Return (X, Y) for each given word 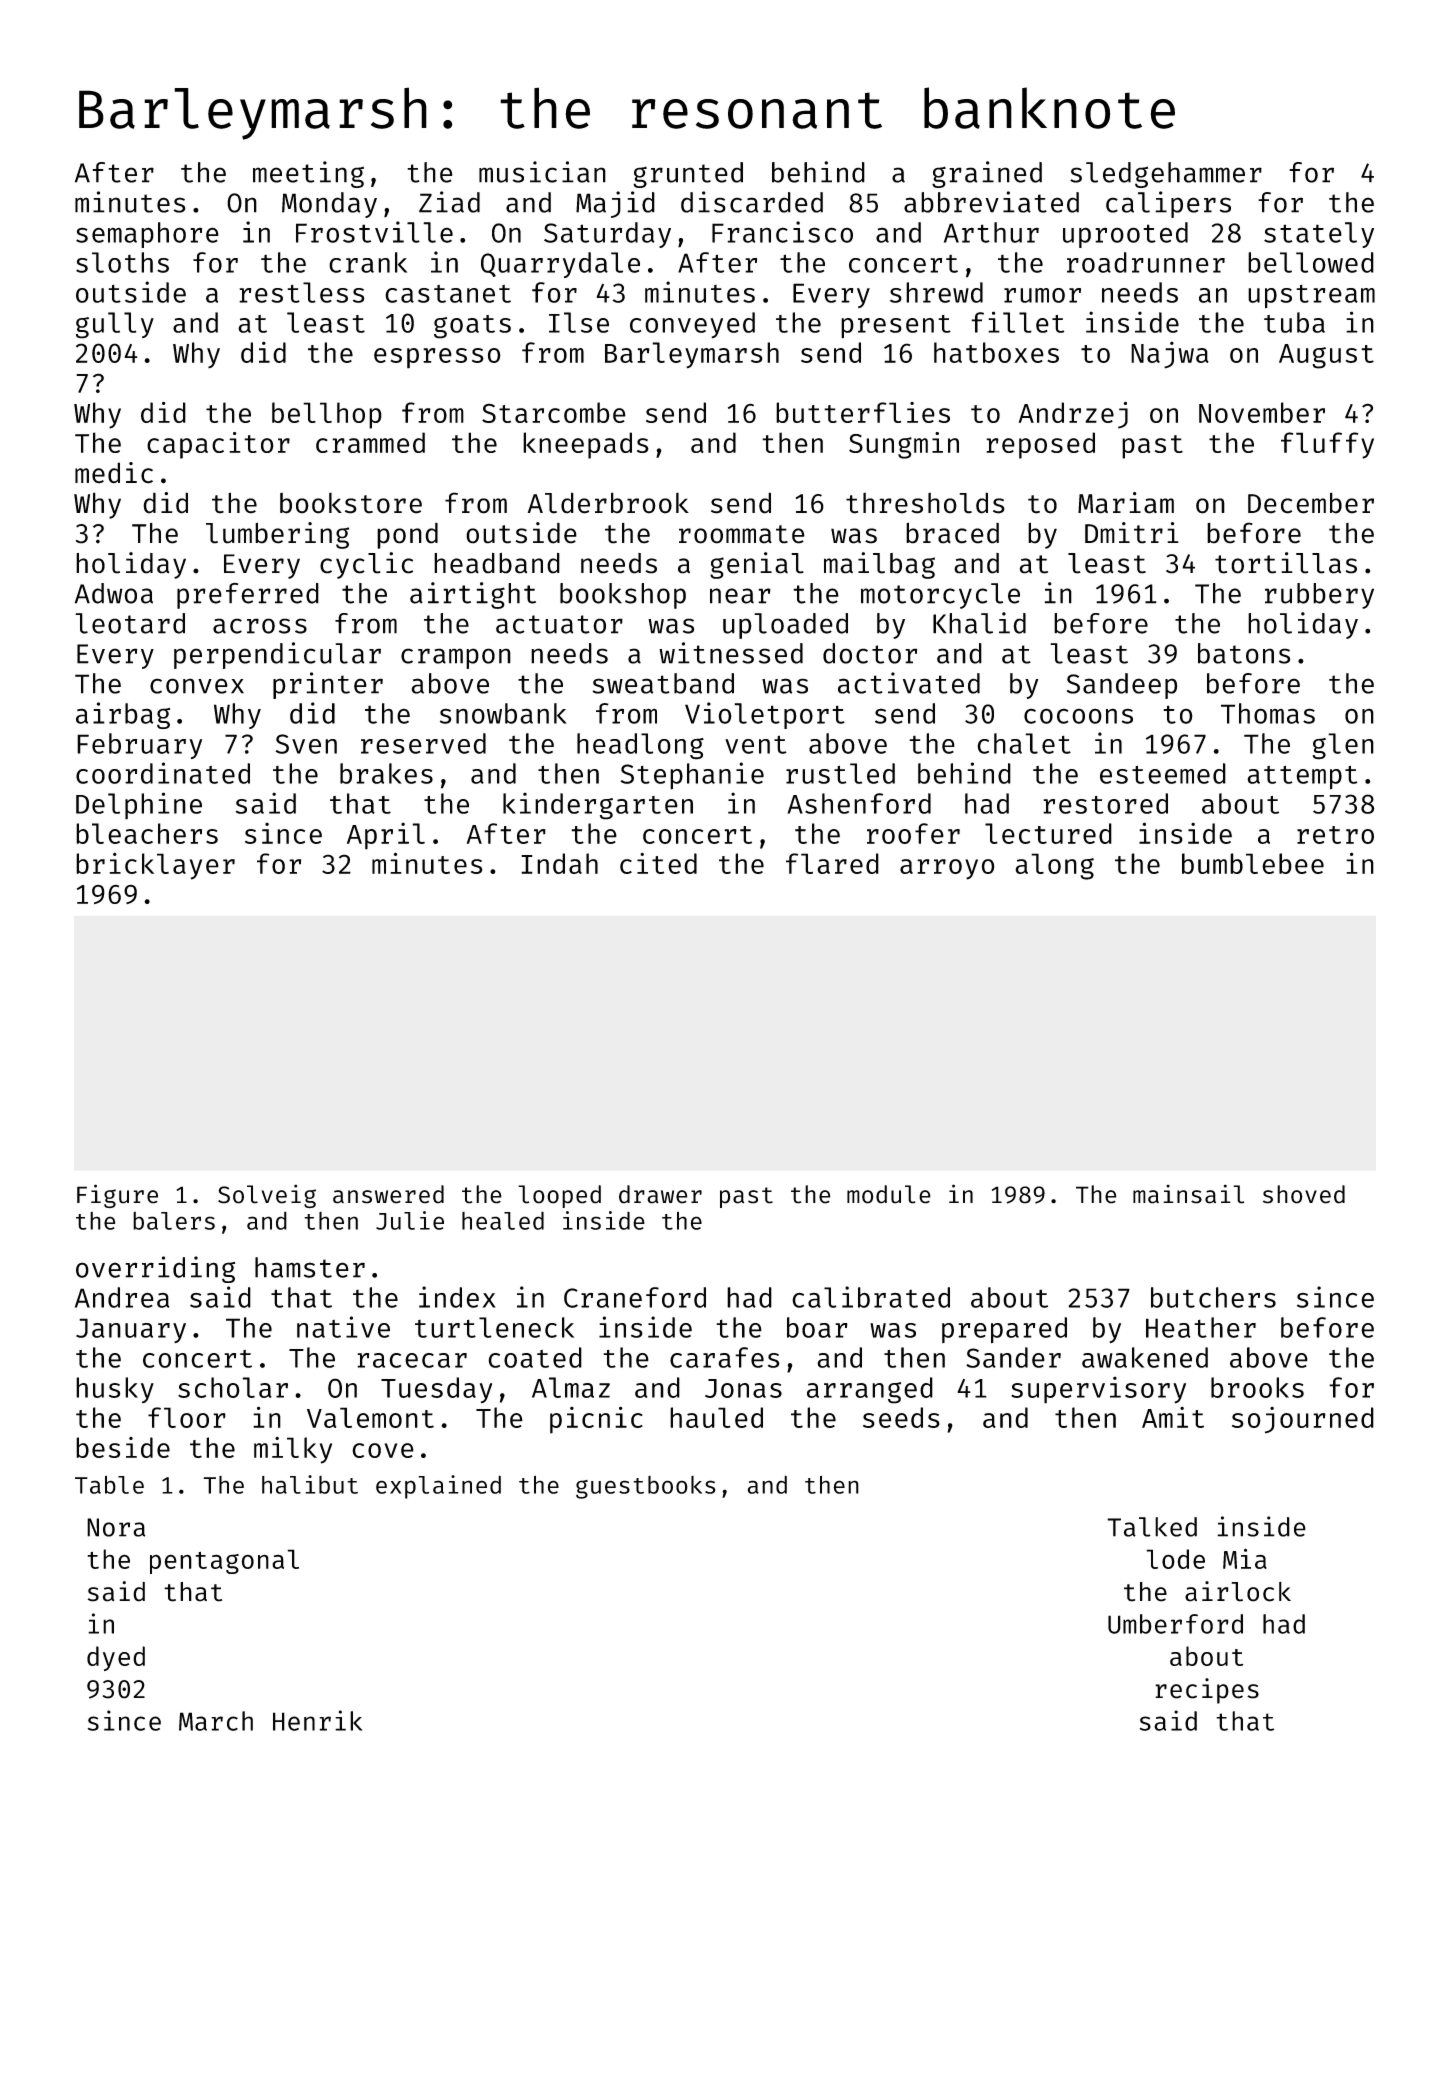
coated (535, 1357)
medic (114, 473)
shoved (1304, 1194)
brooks (1257, 1387)
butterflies (863, 412)
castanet (448, 294)
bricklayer (155, 866)
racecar (412, 1360)
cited (658, 863)
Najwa (1170, 355)
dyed (116, 1658)
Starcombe (554, 412)
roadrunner (1146, 262)
